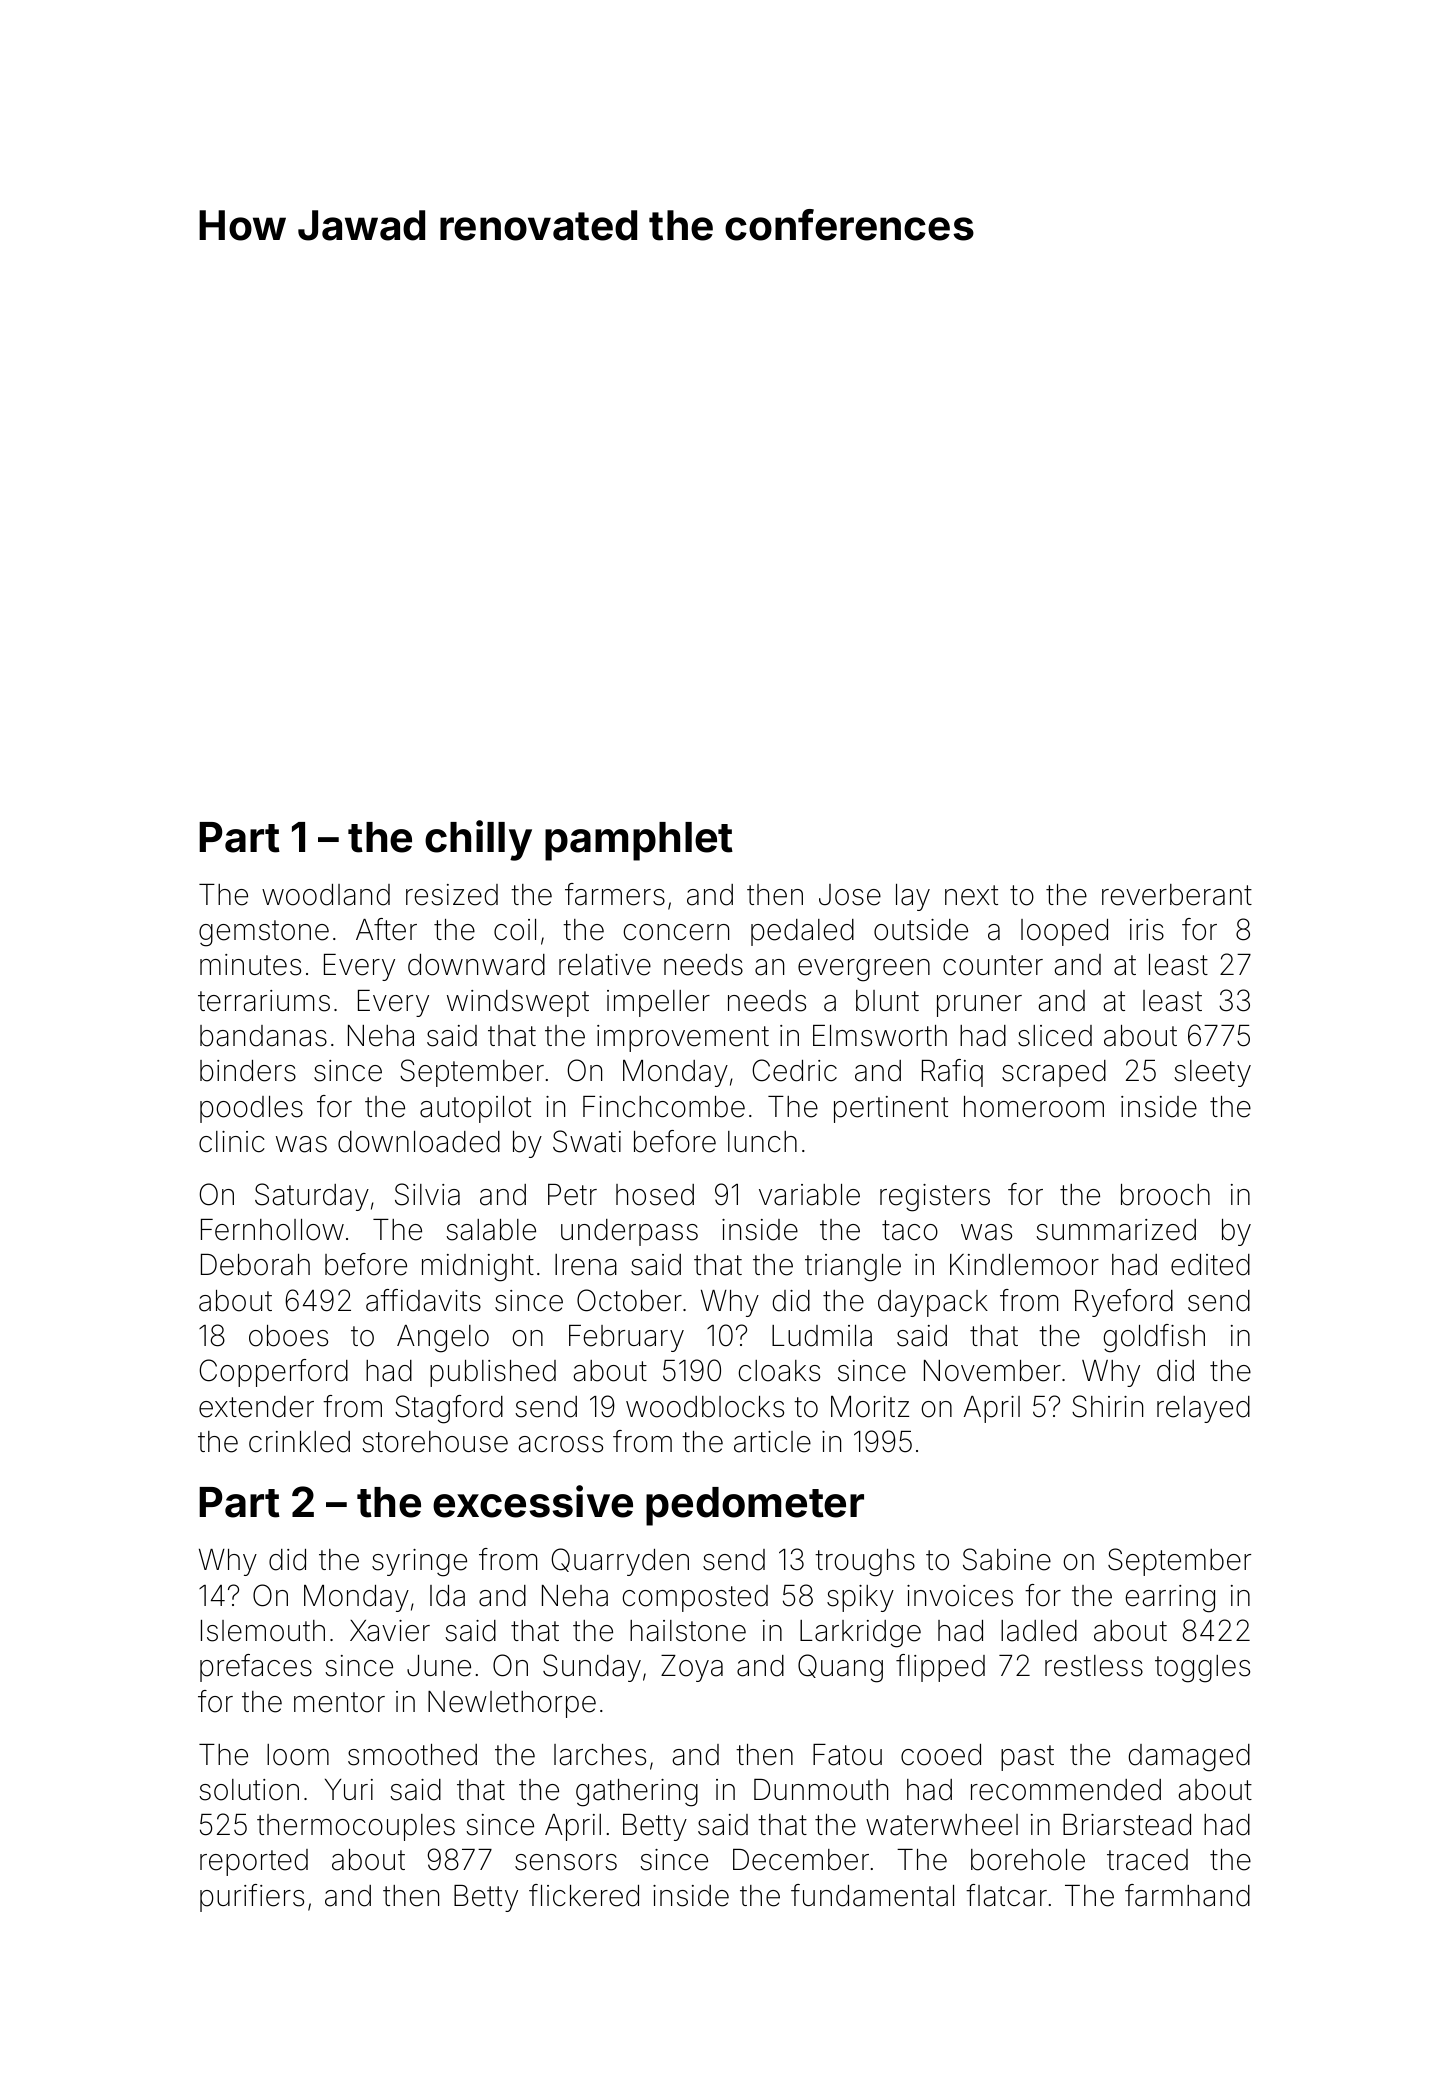 This screenshot has width=1450, height=2100. What do you see at coordinates (592, 1668) in the screenshot?
I see `Sunday` at bounding box center [592, 1668].
